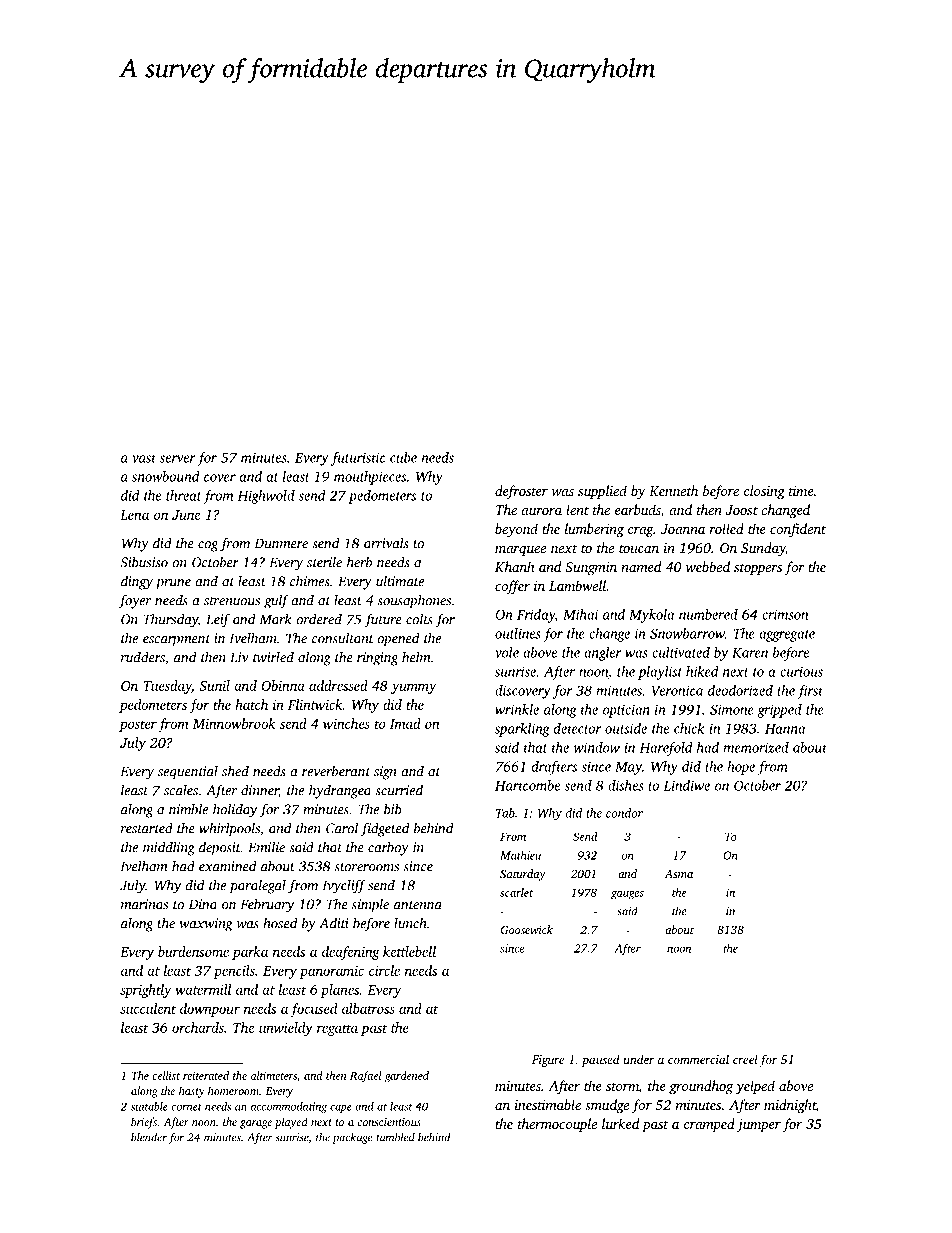  I want to click on Harefold, so click(666, 749).
